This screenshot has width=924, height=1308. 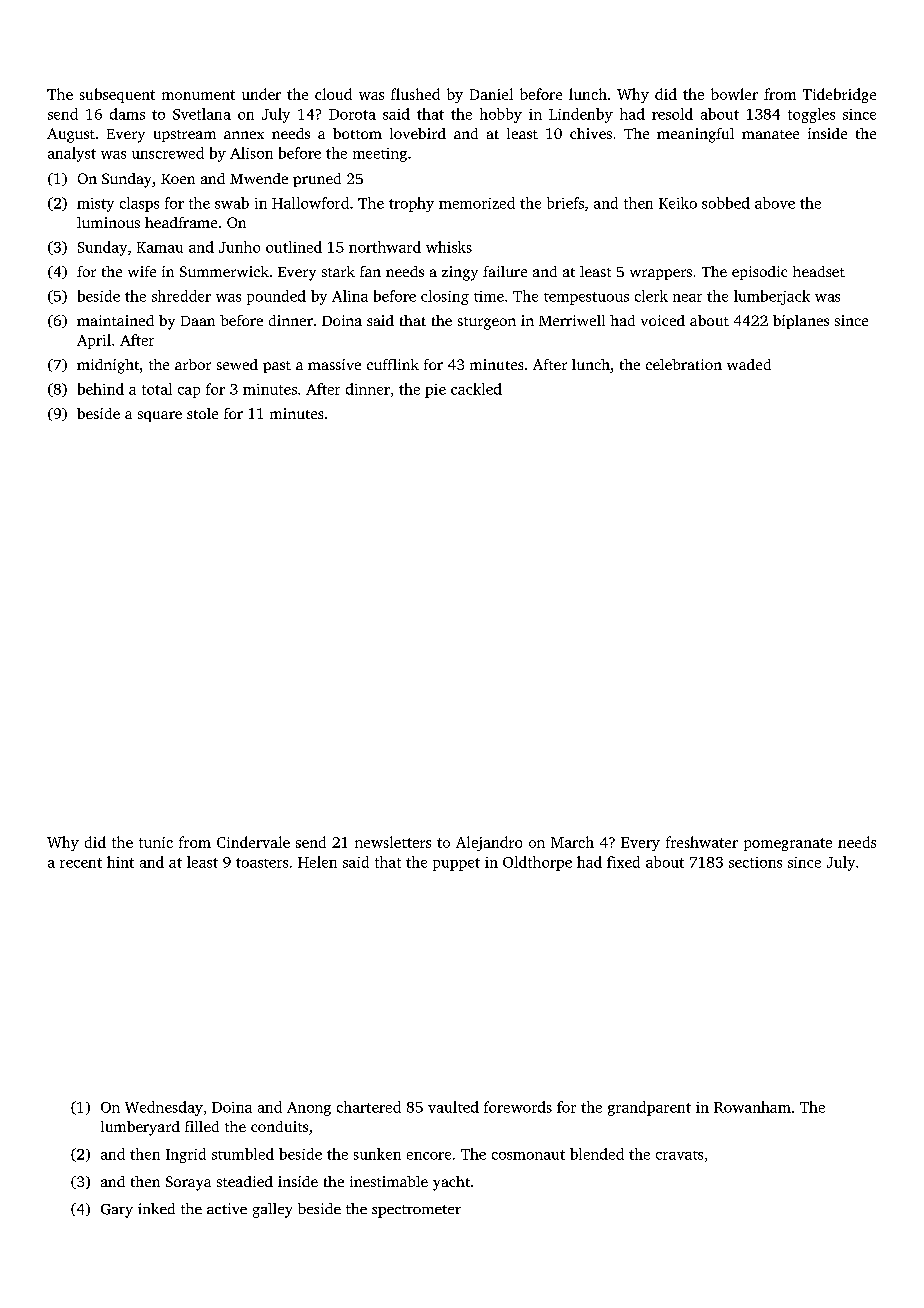 I want to click on cosmonaut, so click(x=528, y=1155).
